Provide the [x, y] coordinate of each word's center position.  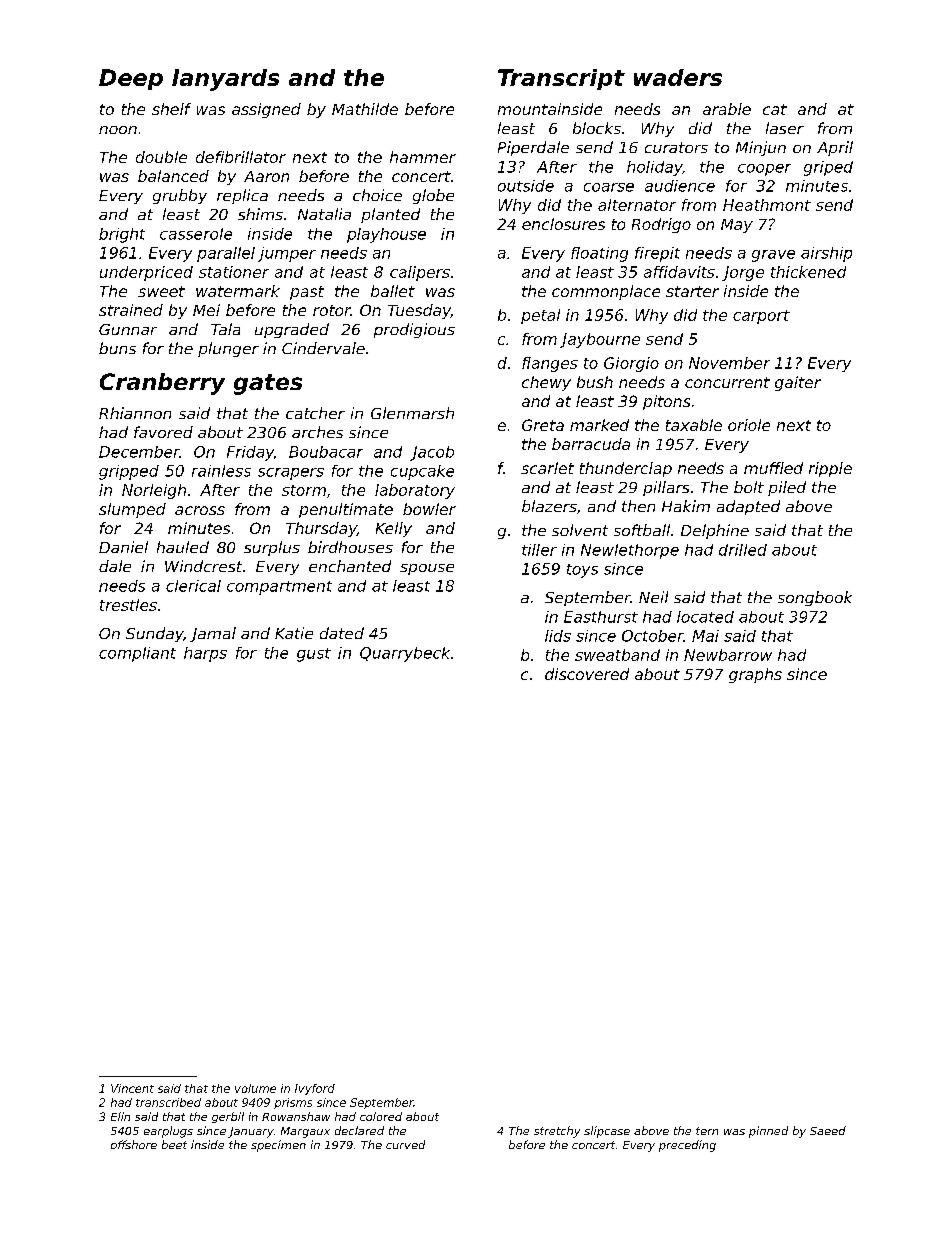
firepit [657, 254]
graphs [755, 675]
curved [405, 1144]
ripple [830, 469]
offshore [134, 1144]
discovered [587, 674]
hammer [423, 157]
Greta [543, 425]
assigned [266, 110]
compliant [137, 654]
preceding [687, 1146]
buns [117, 348]
